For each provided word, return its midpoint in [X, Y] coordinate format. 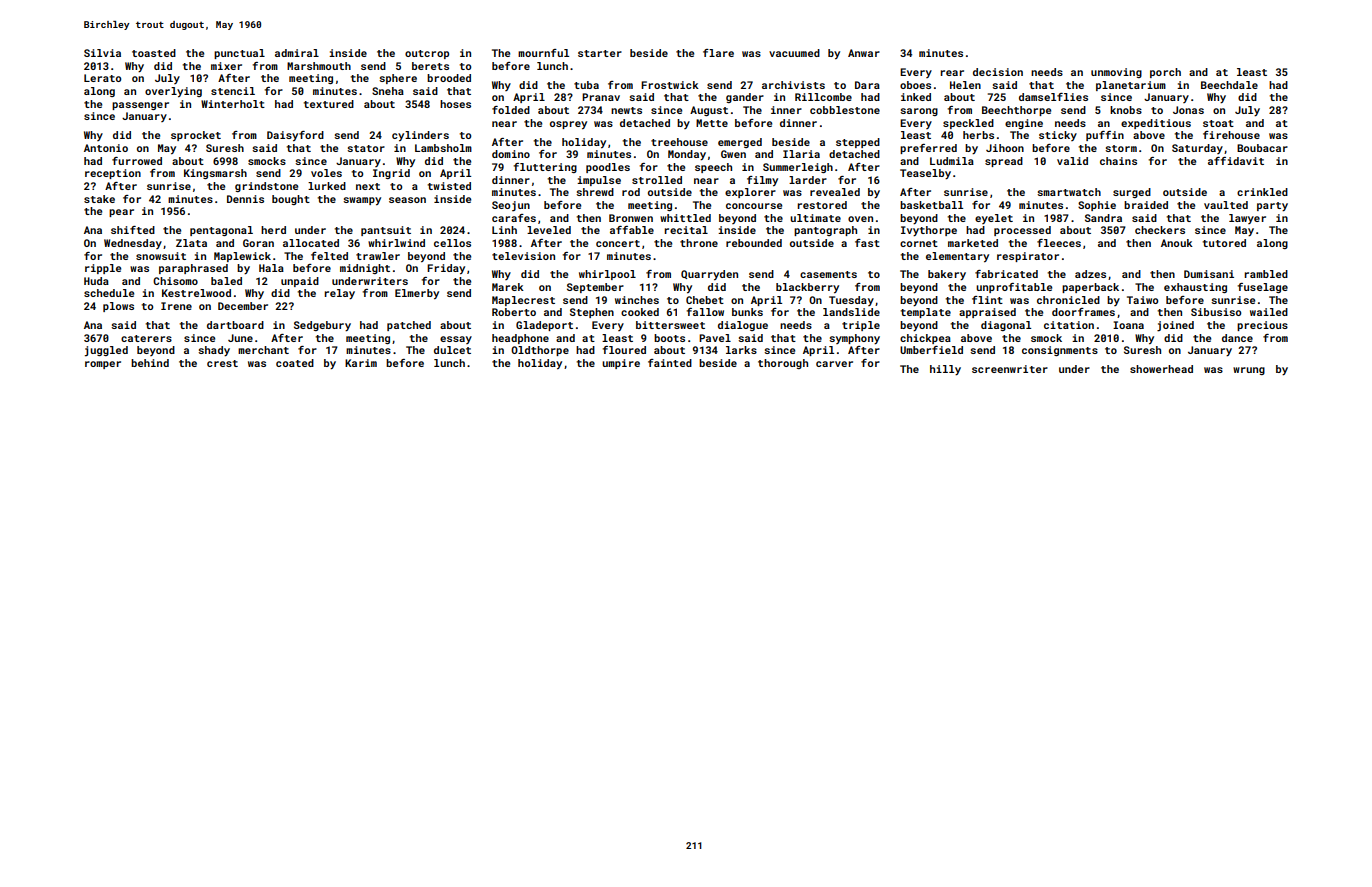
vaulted [1226, 205]
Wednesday [133, 244]
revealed [835, 192]
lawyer [1247, 219]
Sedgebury [322, 326]
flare [718, 53]
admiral [297, 53]
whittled [685, 218]
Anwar [864, 53]
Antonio [106, 148]
